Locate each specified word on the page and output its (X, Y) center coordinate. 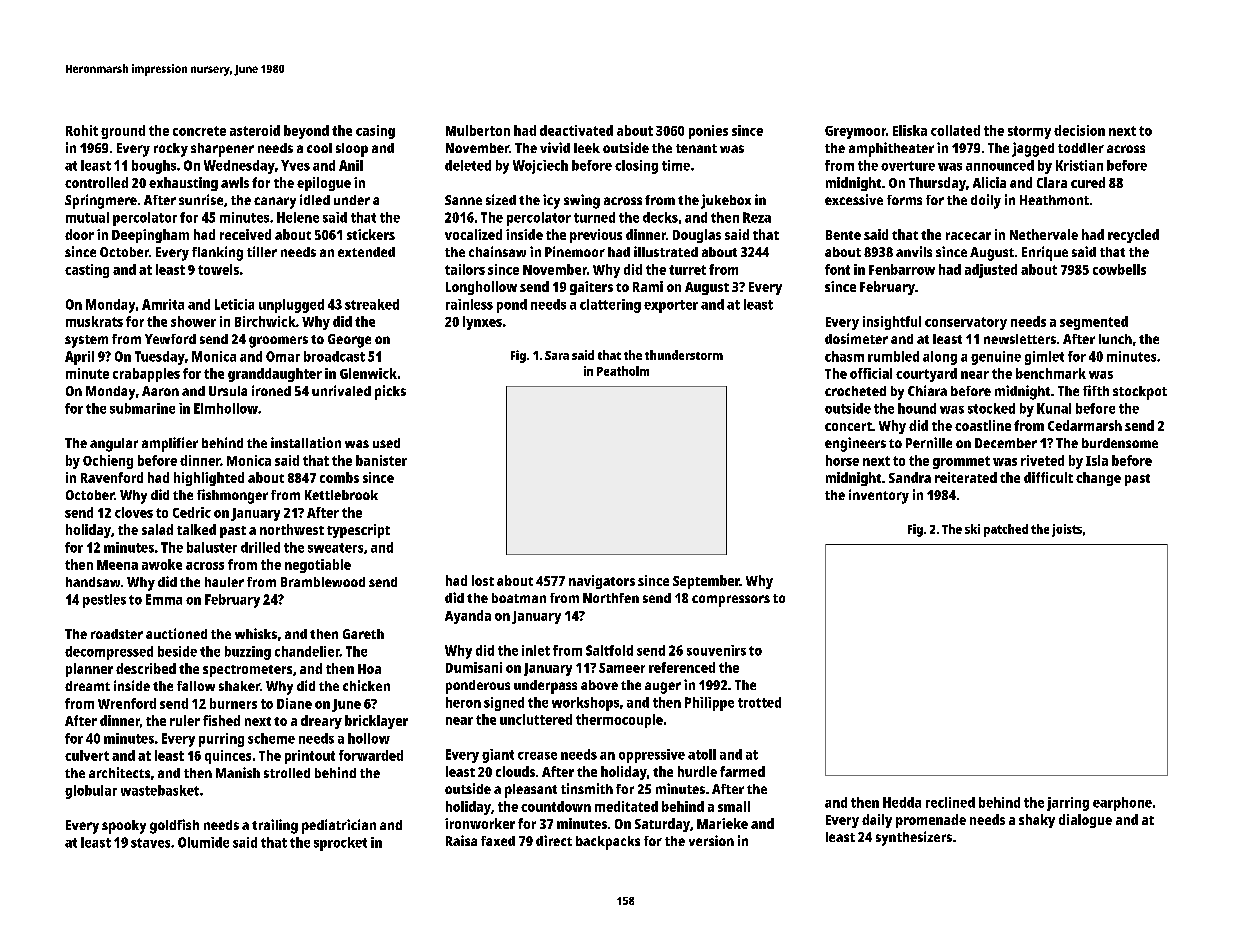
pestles (104, 601)
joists (1067, 530)
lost (483, 580)
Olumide (203, 842)
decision (1079, 130)
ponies (708, 132)
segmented (1094, 323)
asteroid (255, 130)
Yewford (170, 339)
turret (687, 270)
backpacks (608, 843)
